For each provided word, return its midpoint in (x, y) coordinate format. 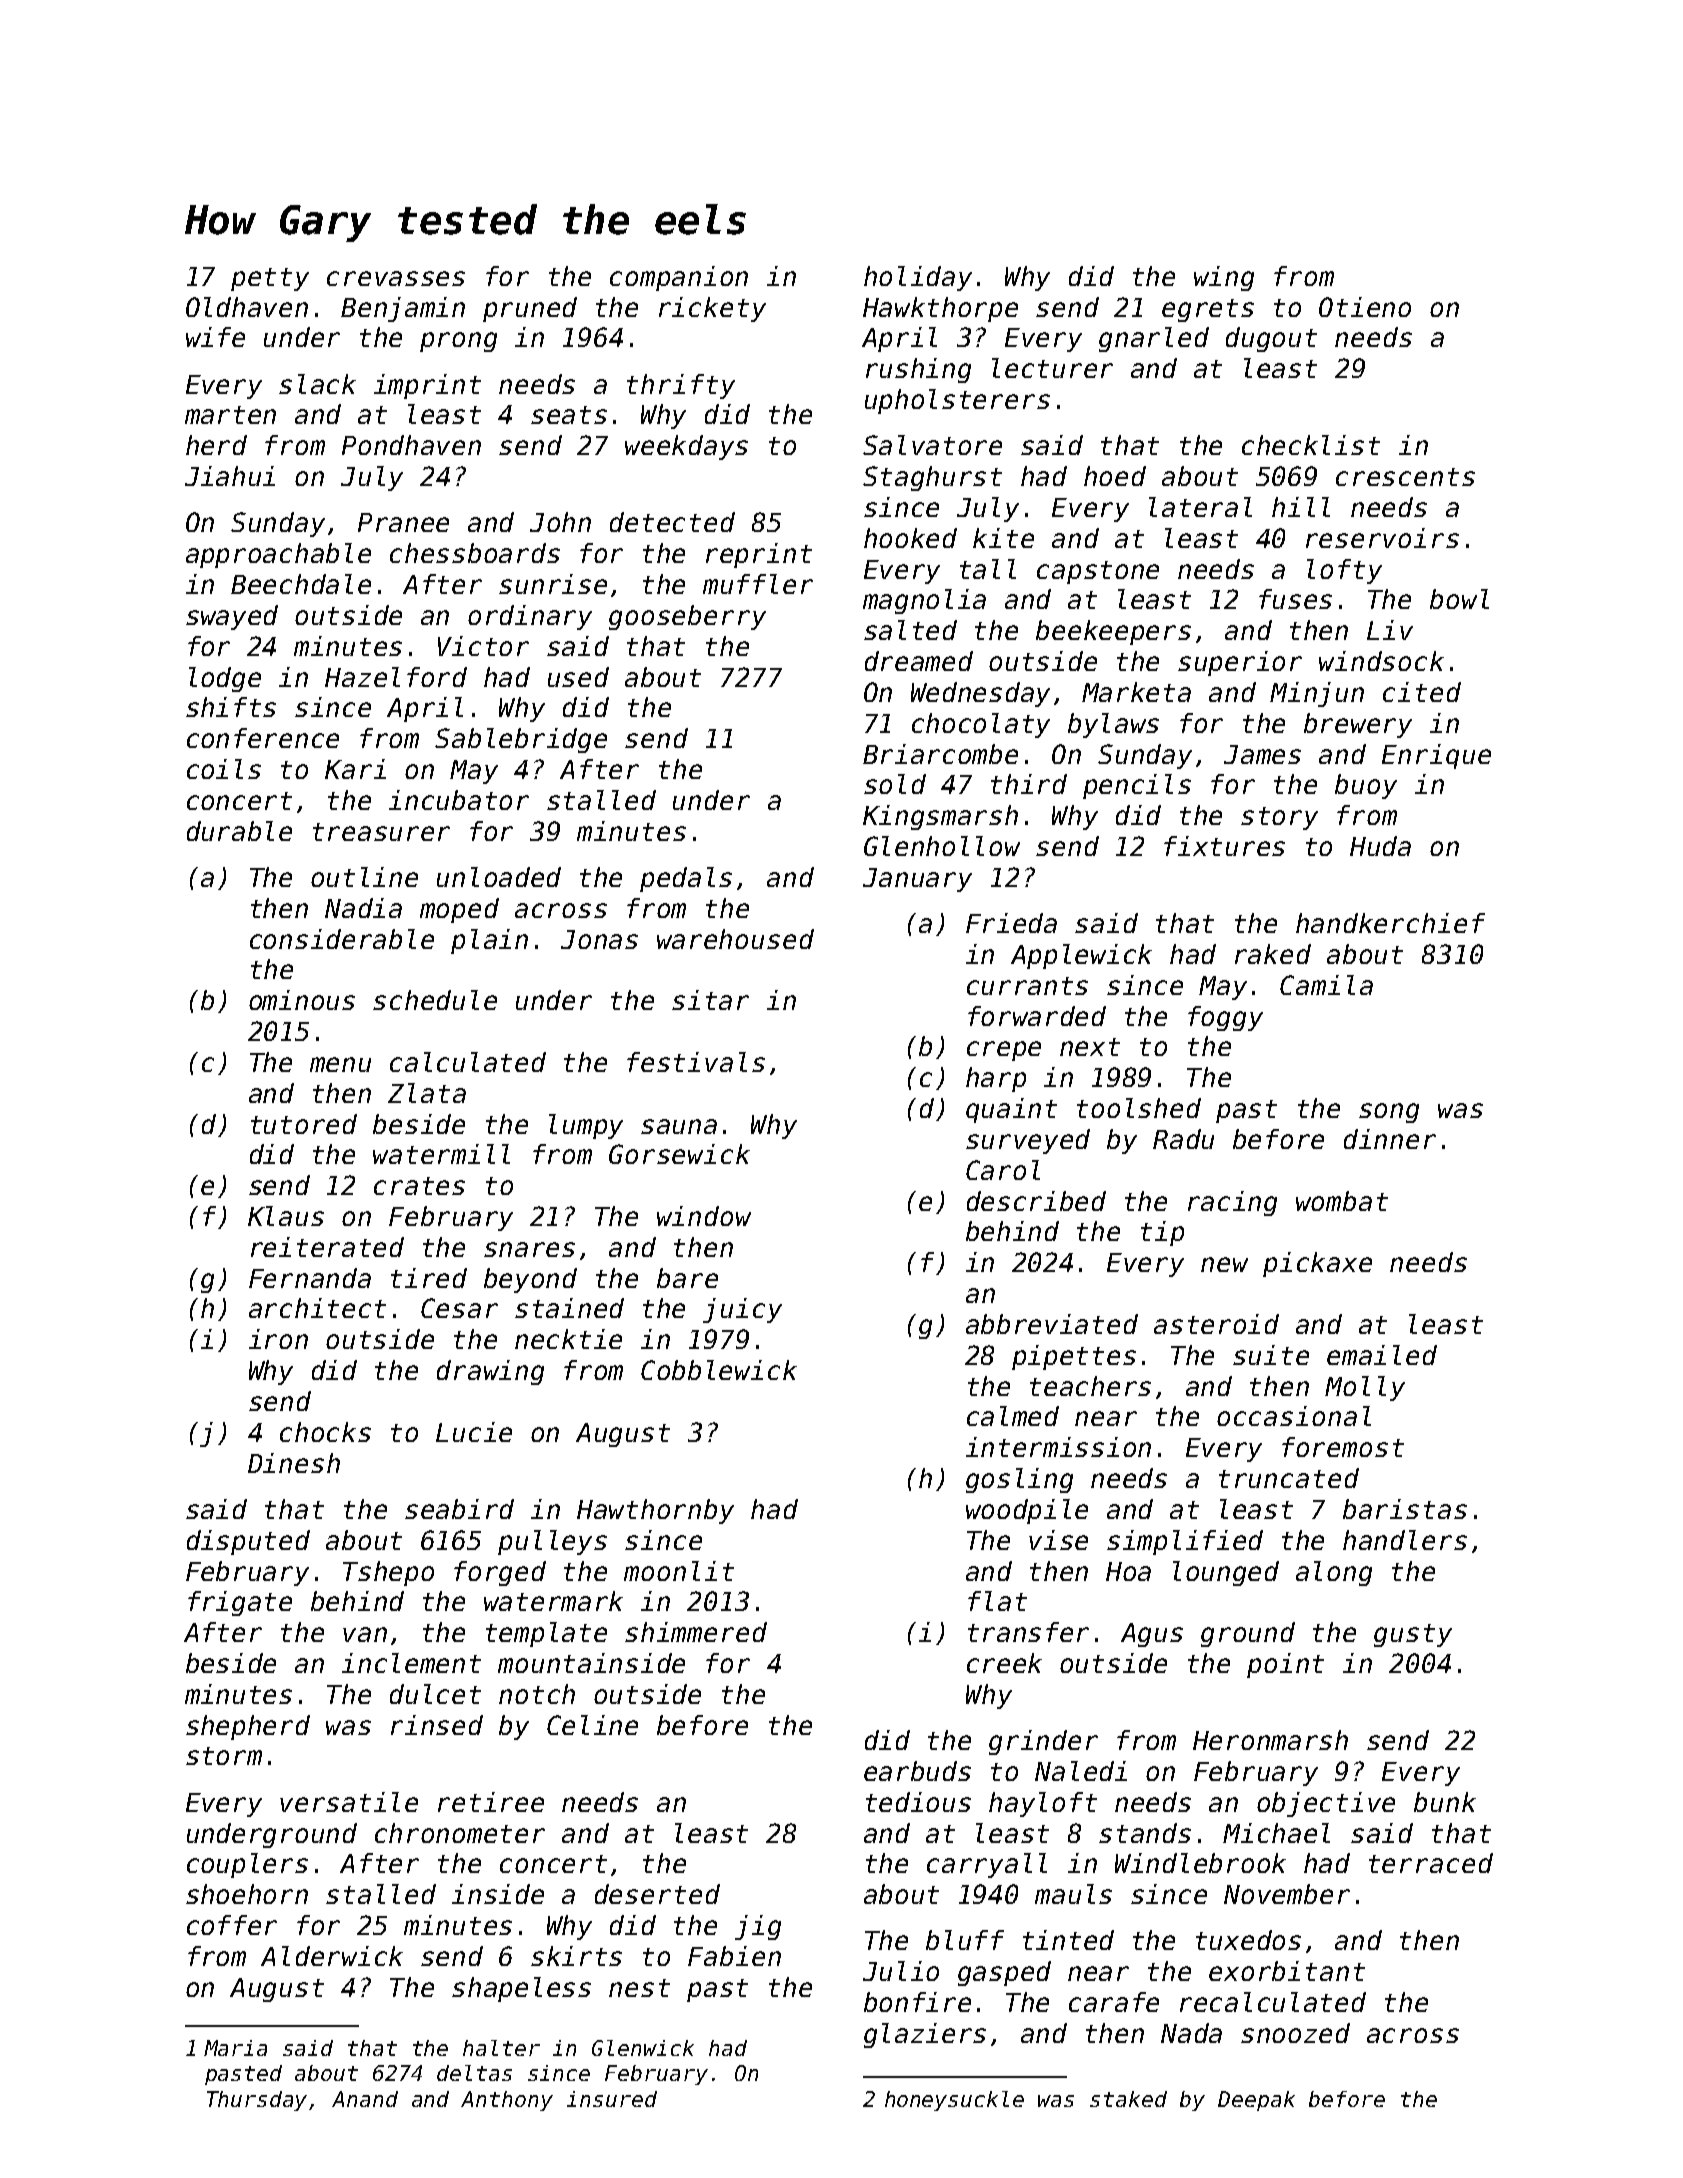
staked (1128, 2099)
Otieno (1365, 307)
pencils (1137, 786)
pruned (530, 309)
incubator (459, 800)
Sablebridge (521, 740)
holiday (918, 278)
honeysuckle (954, 2101)
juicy (742, 1310)
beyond (530, 1280)
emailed (1382, 1355)
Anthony (507, 2101)
